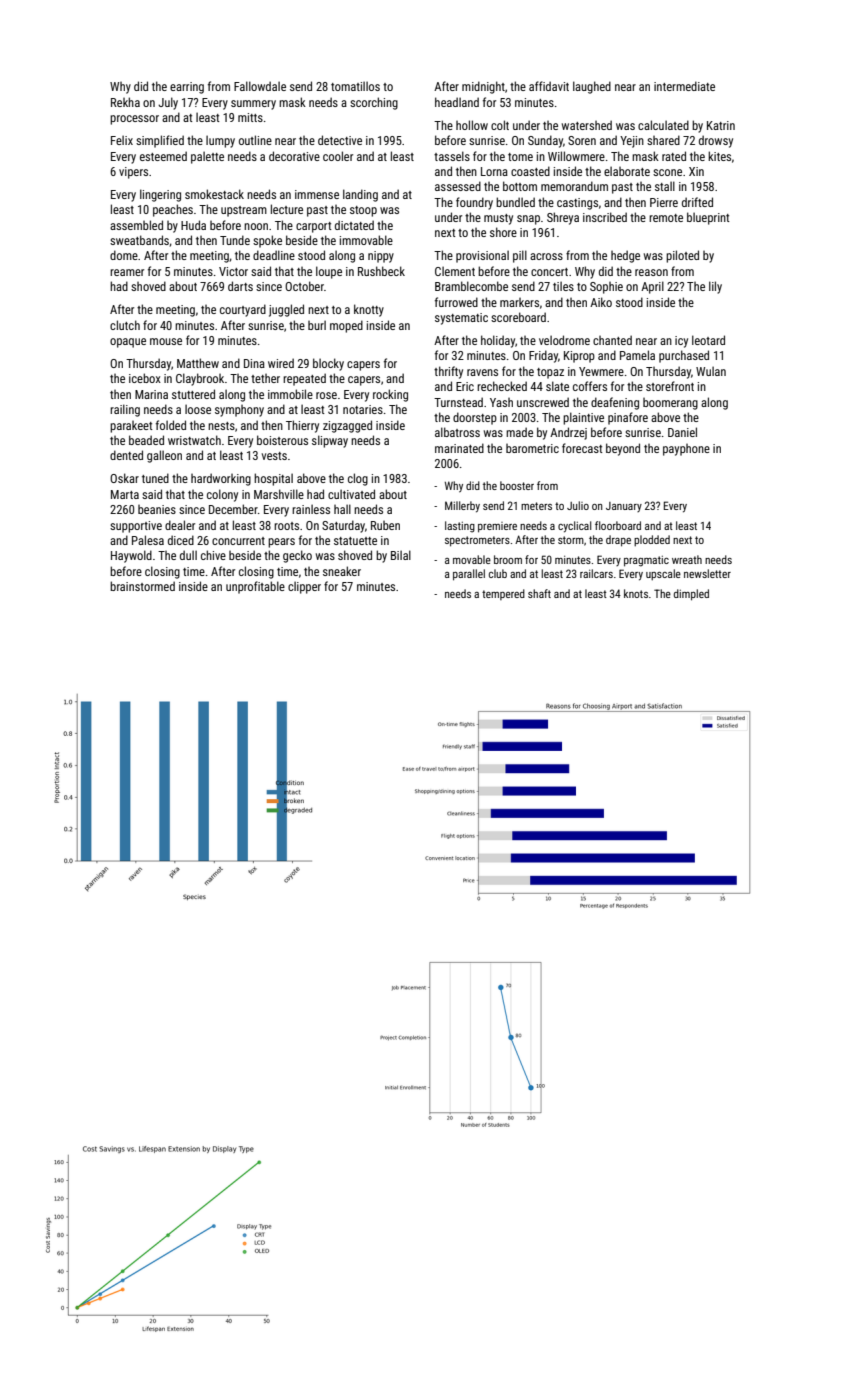 The height and width of the document is (1400, 849). I want to click on laughed, so click(592, 87).
